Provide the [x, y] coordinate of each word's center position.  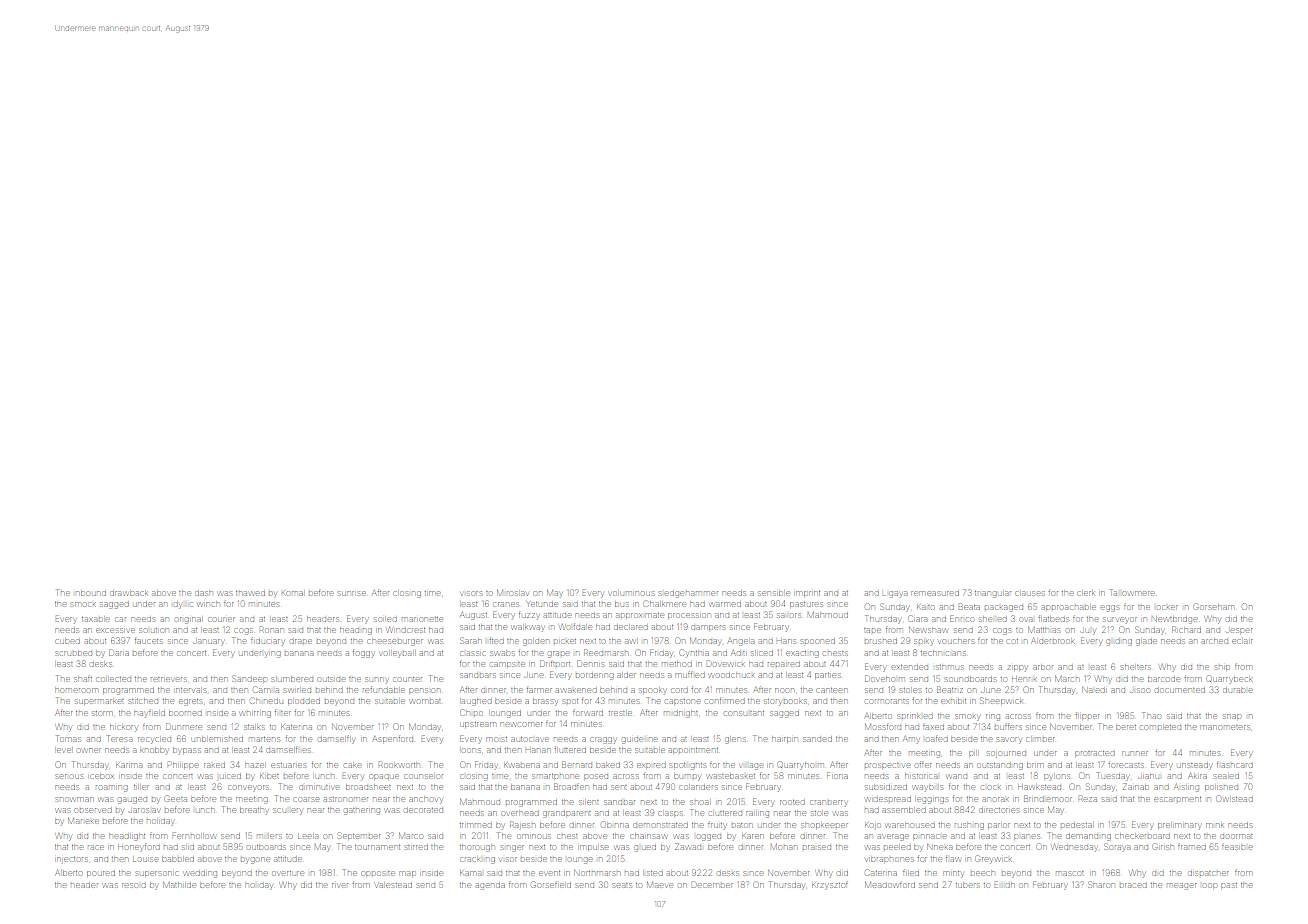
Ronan [271, 629]
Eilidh [1004, 884]
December [712, 884]
